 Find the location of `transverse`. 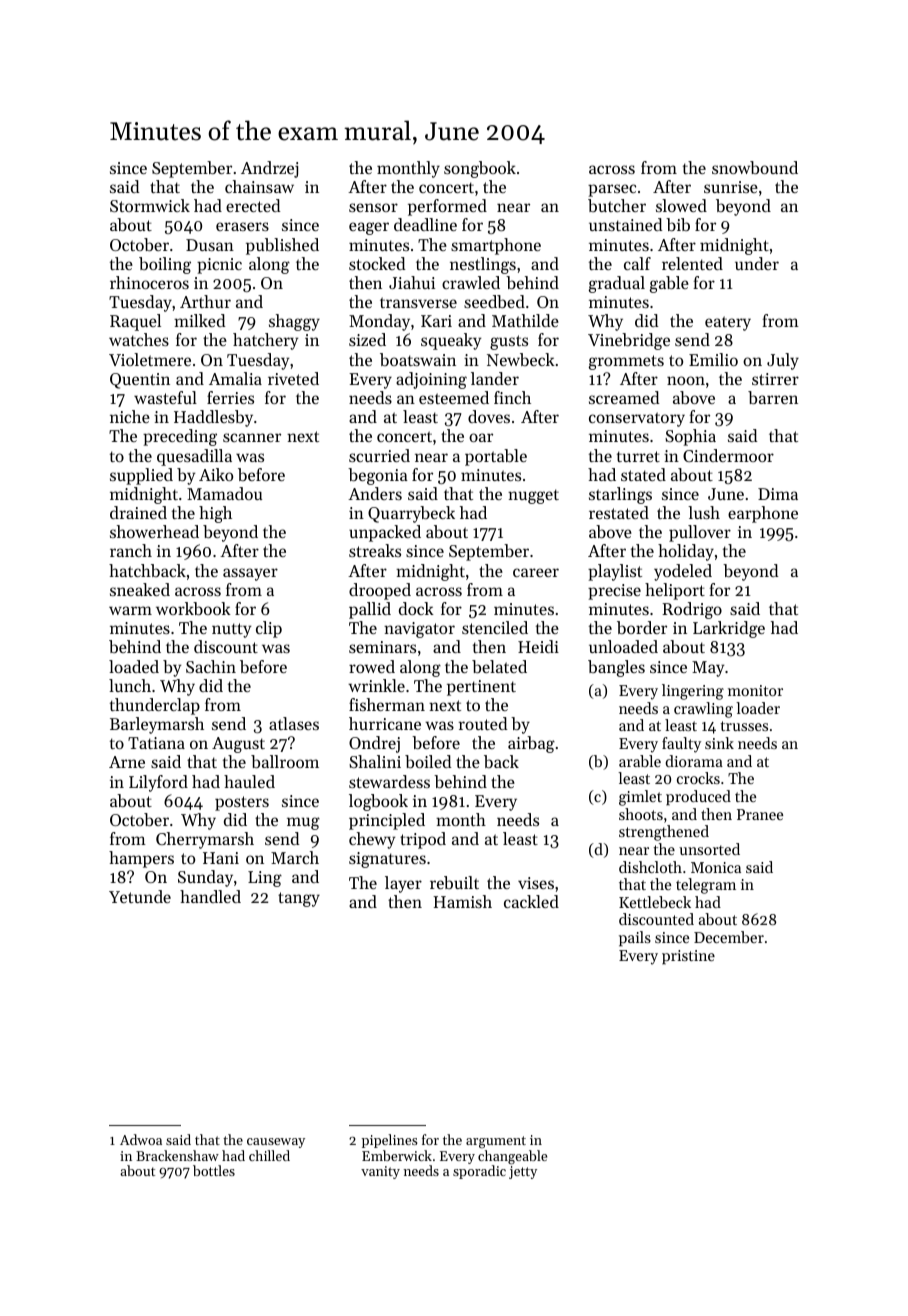

transverse is located at coordinates (418, 302).
